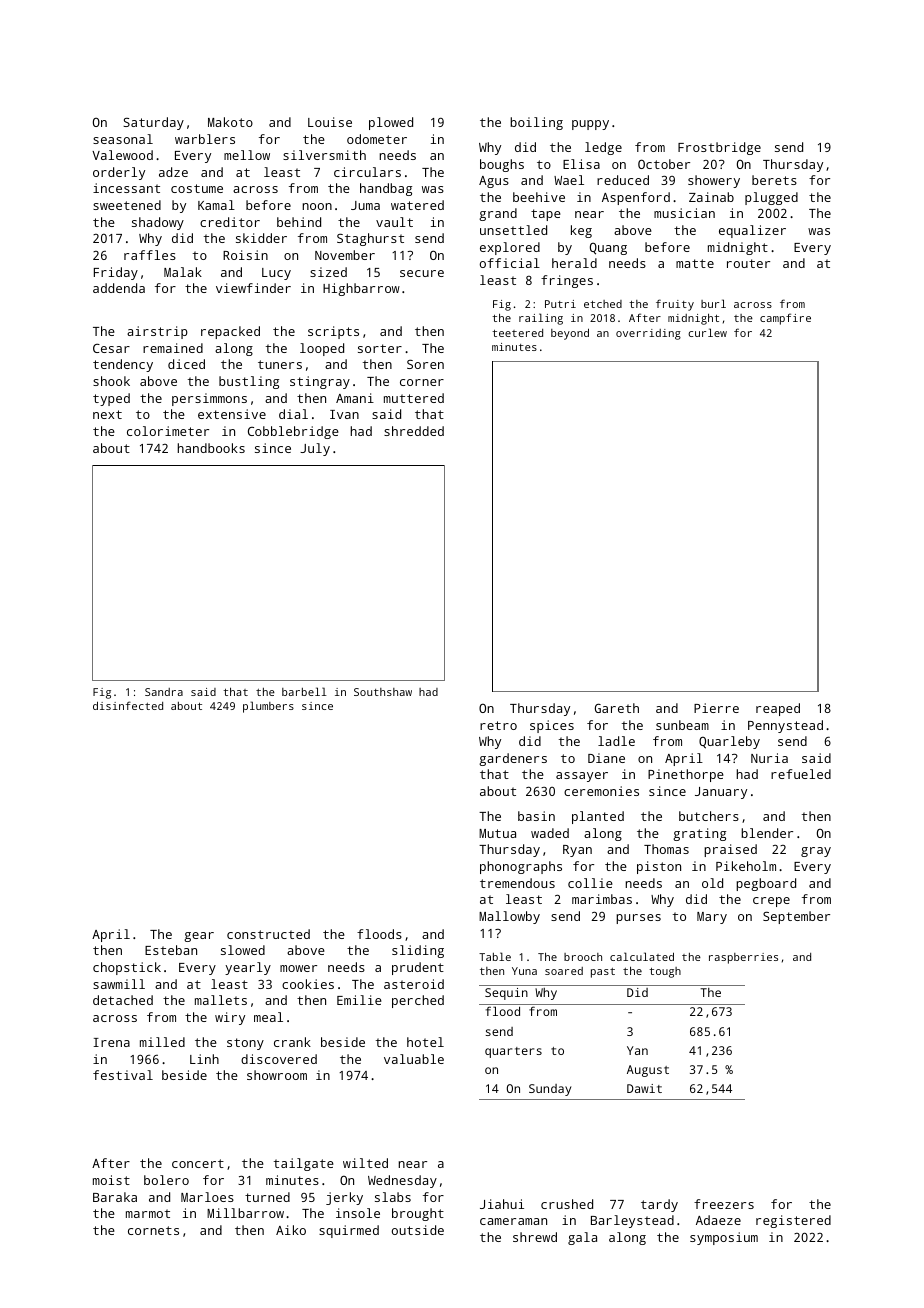  I want to click on July, so click(315, 449).
